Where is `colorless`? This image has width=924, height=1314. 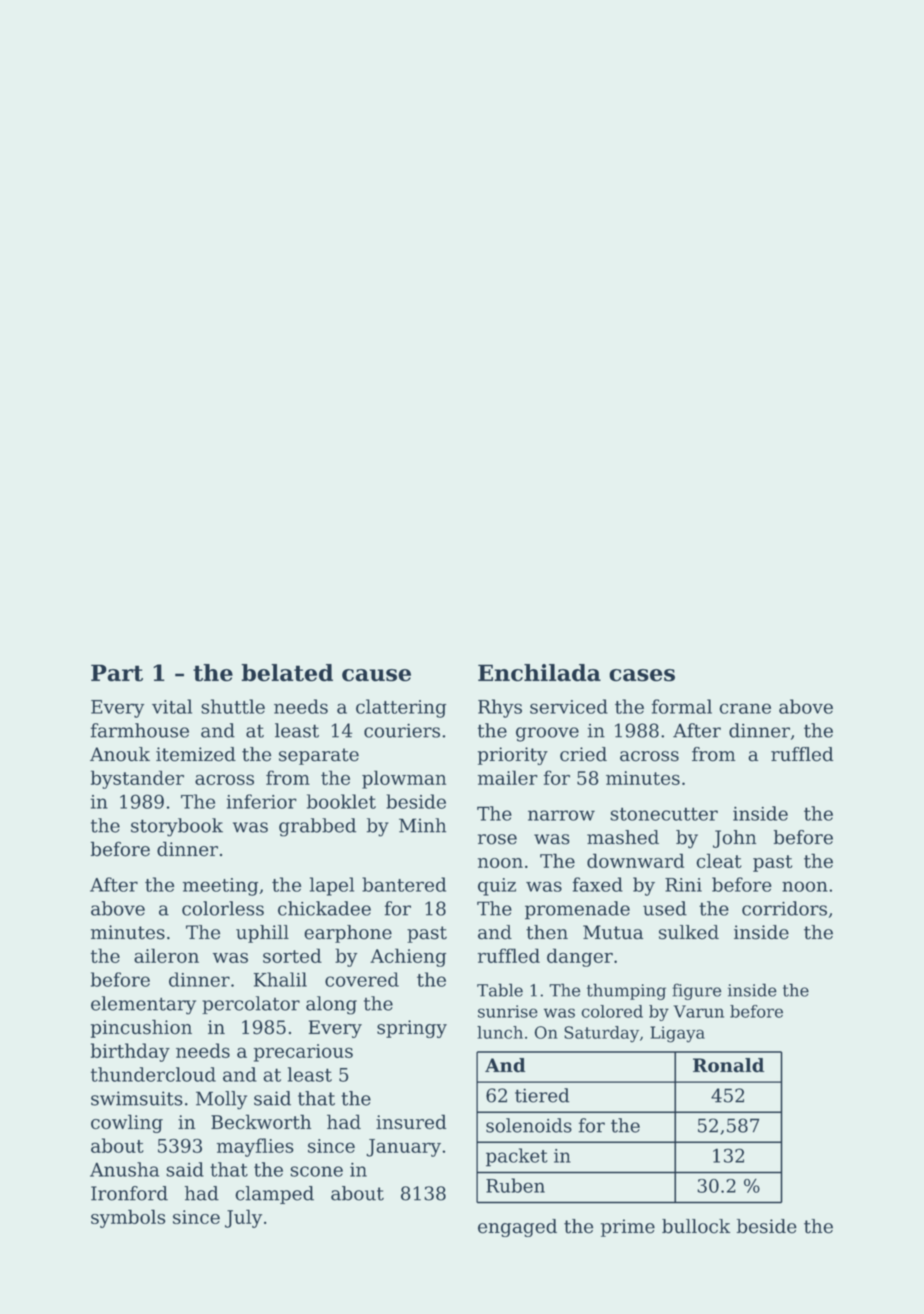 colorless is located at coordinates (223, 908).
